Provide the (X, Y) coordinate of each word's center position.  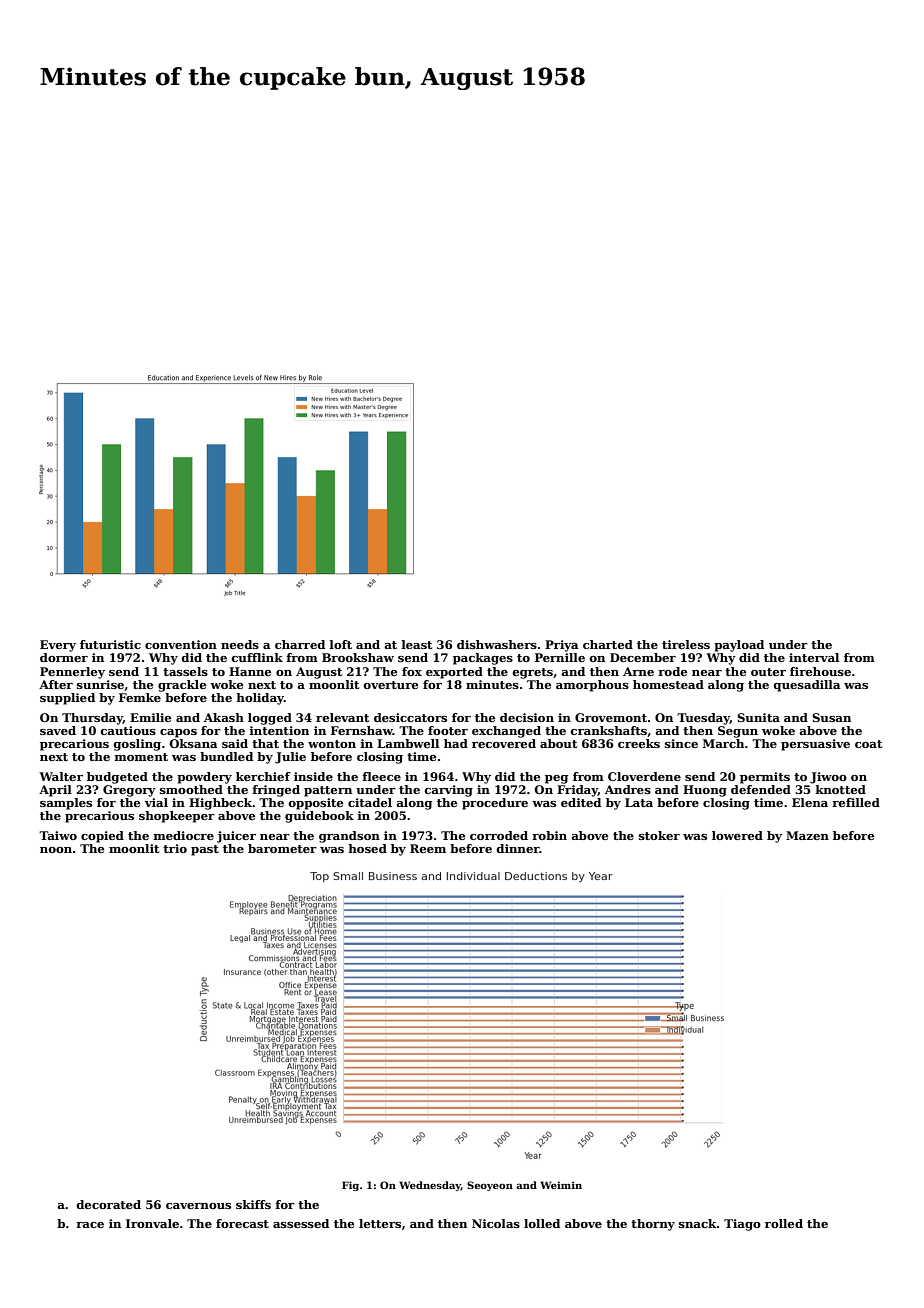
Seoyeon (490, 1186)
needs (240, 644)
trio (175, 848)
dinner (518, 848)
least (416, 644)
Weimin (561, 1185)
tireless (686, 644)
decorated (109, 1204)
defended (761, 789)
